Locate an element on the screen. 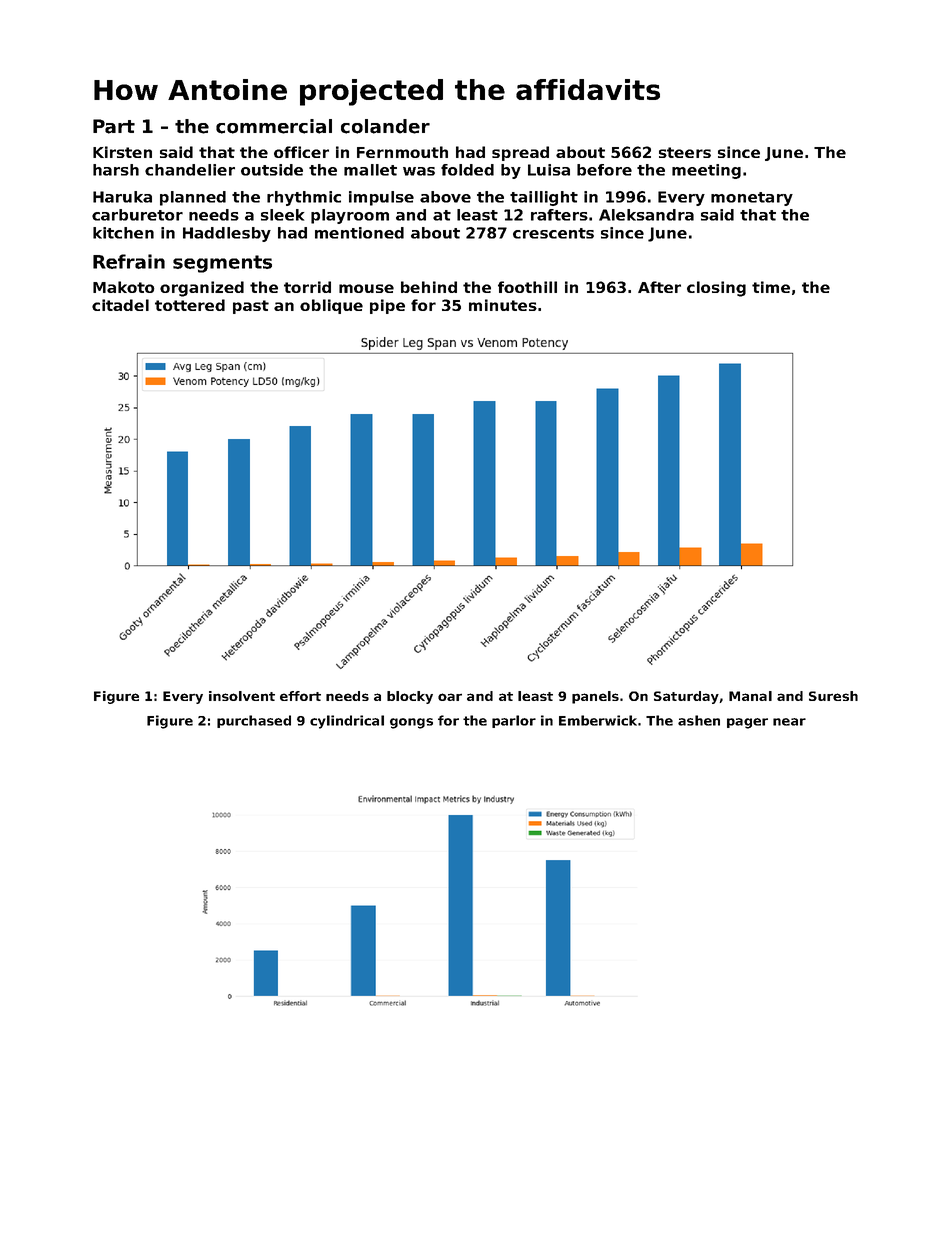 The height and width of the screenshot is (1233, 952). steers is located at coordinates (685, 152).
